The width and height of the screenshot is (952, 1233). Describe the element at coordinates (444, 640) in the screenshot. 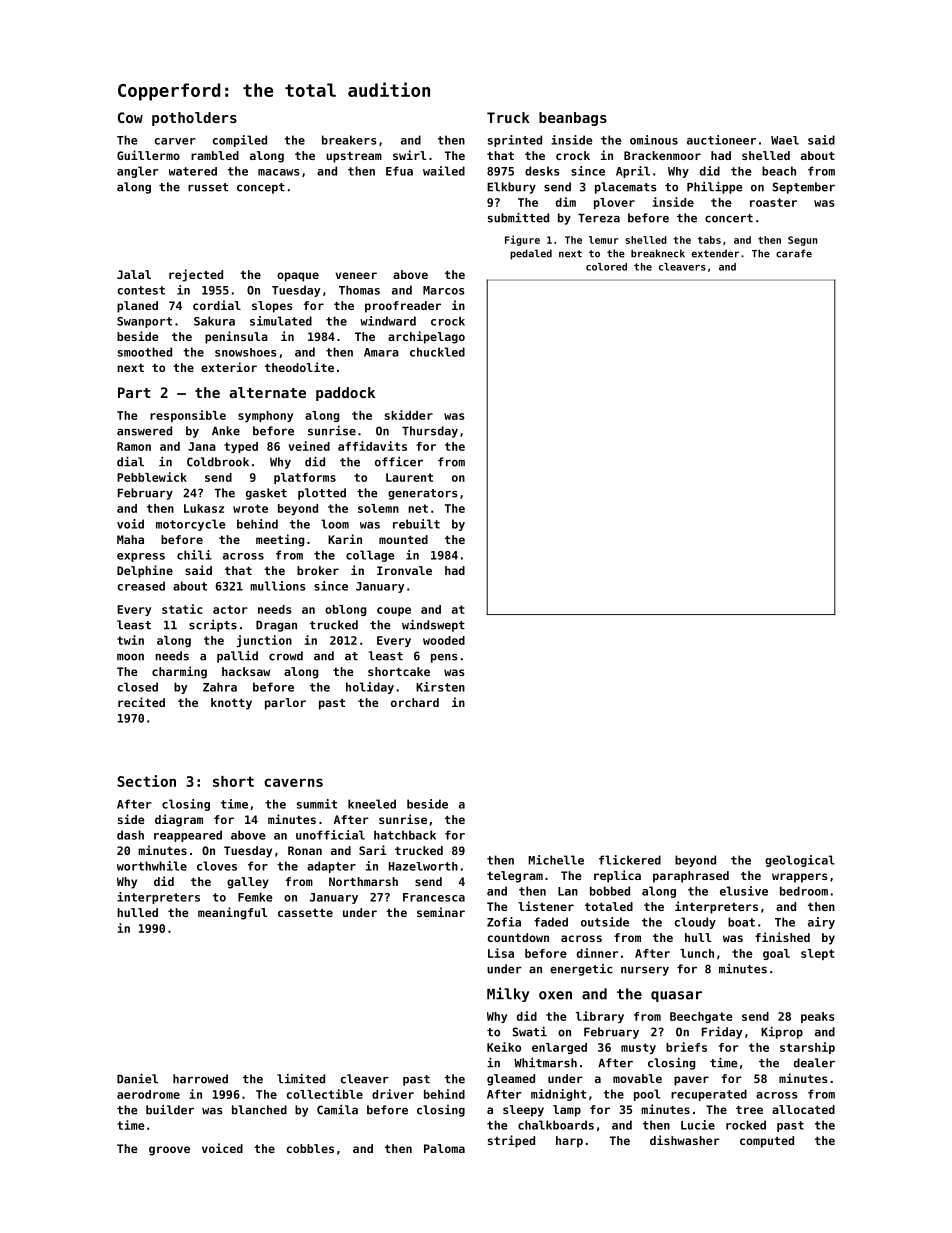

I see `wooded` at that location.
